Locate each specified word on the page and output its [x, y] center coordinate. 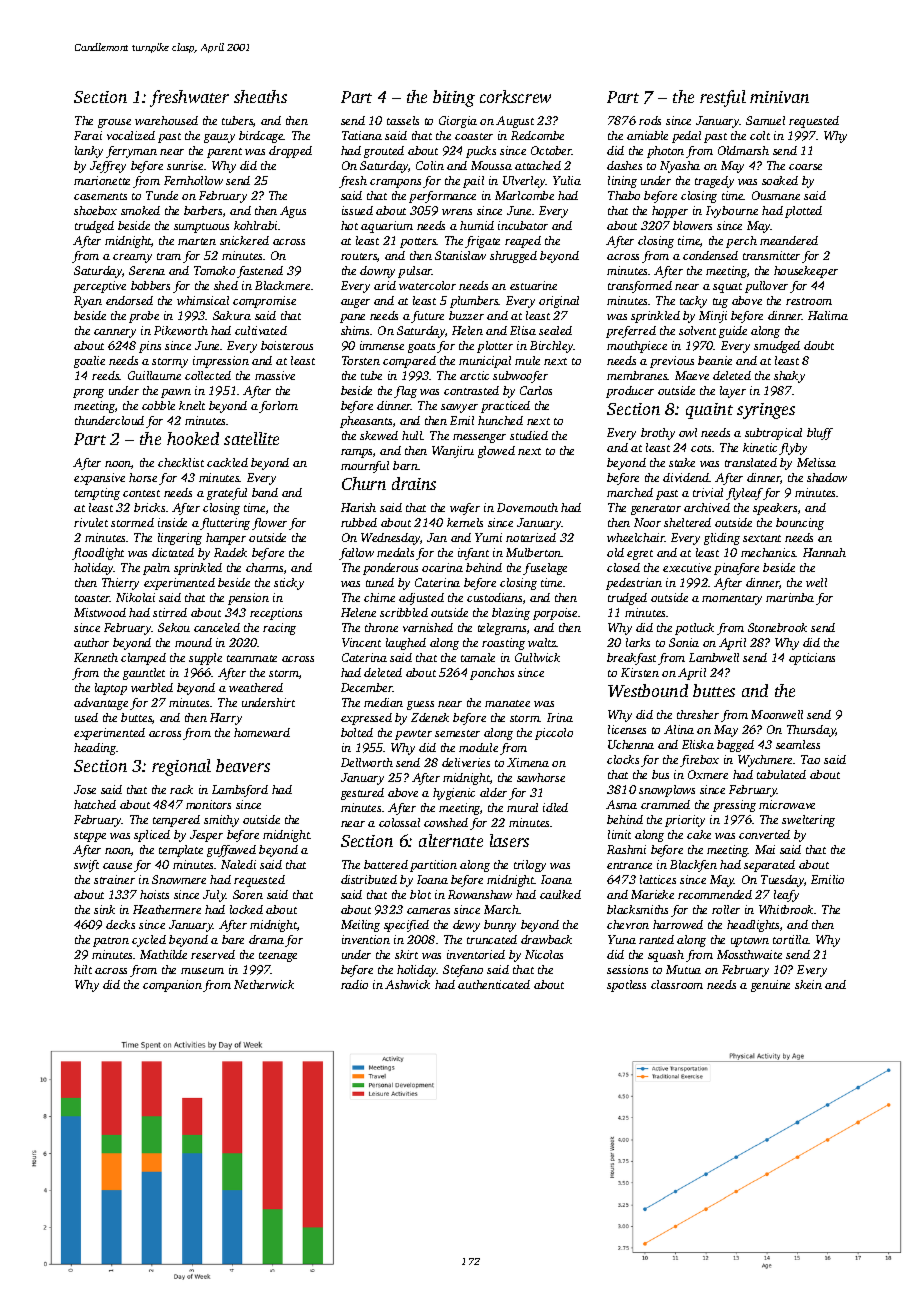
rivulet [91, 522]
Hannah [824, 552]
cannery [115, 333]
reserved [213, 954]
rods [650, 120]
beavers [243, 765]
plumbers [474, 302]
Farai [88, 135]
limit [619, 834]
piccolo [554, 734]
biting [454, 98]
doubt [819, 345]
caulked [560, 894]
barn [405, 465]
